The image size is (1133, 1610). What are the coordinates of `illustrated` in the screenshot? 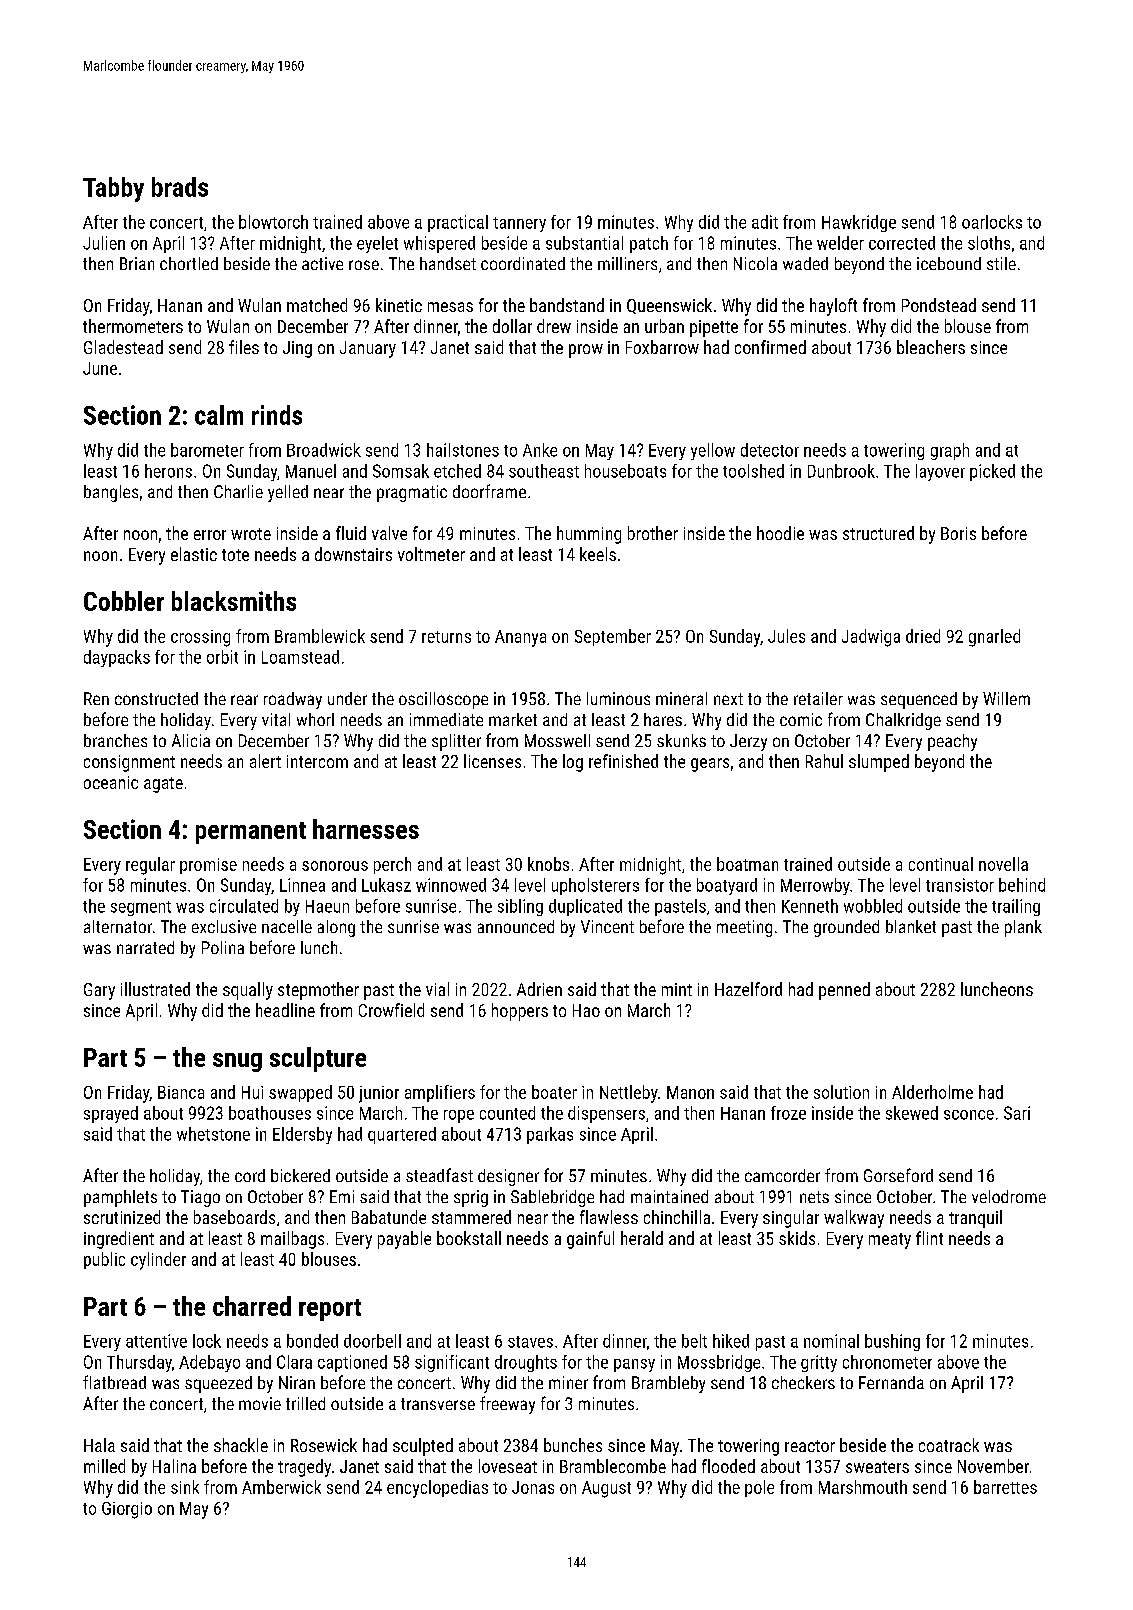 It's located at (155, 989).
